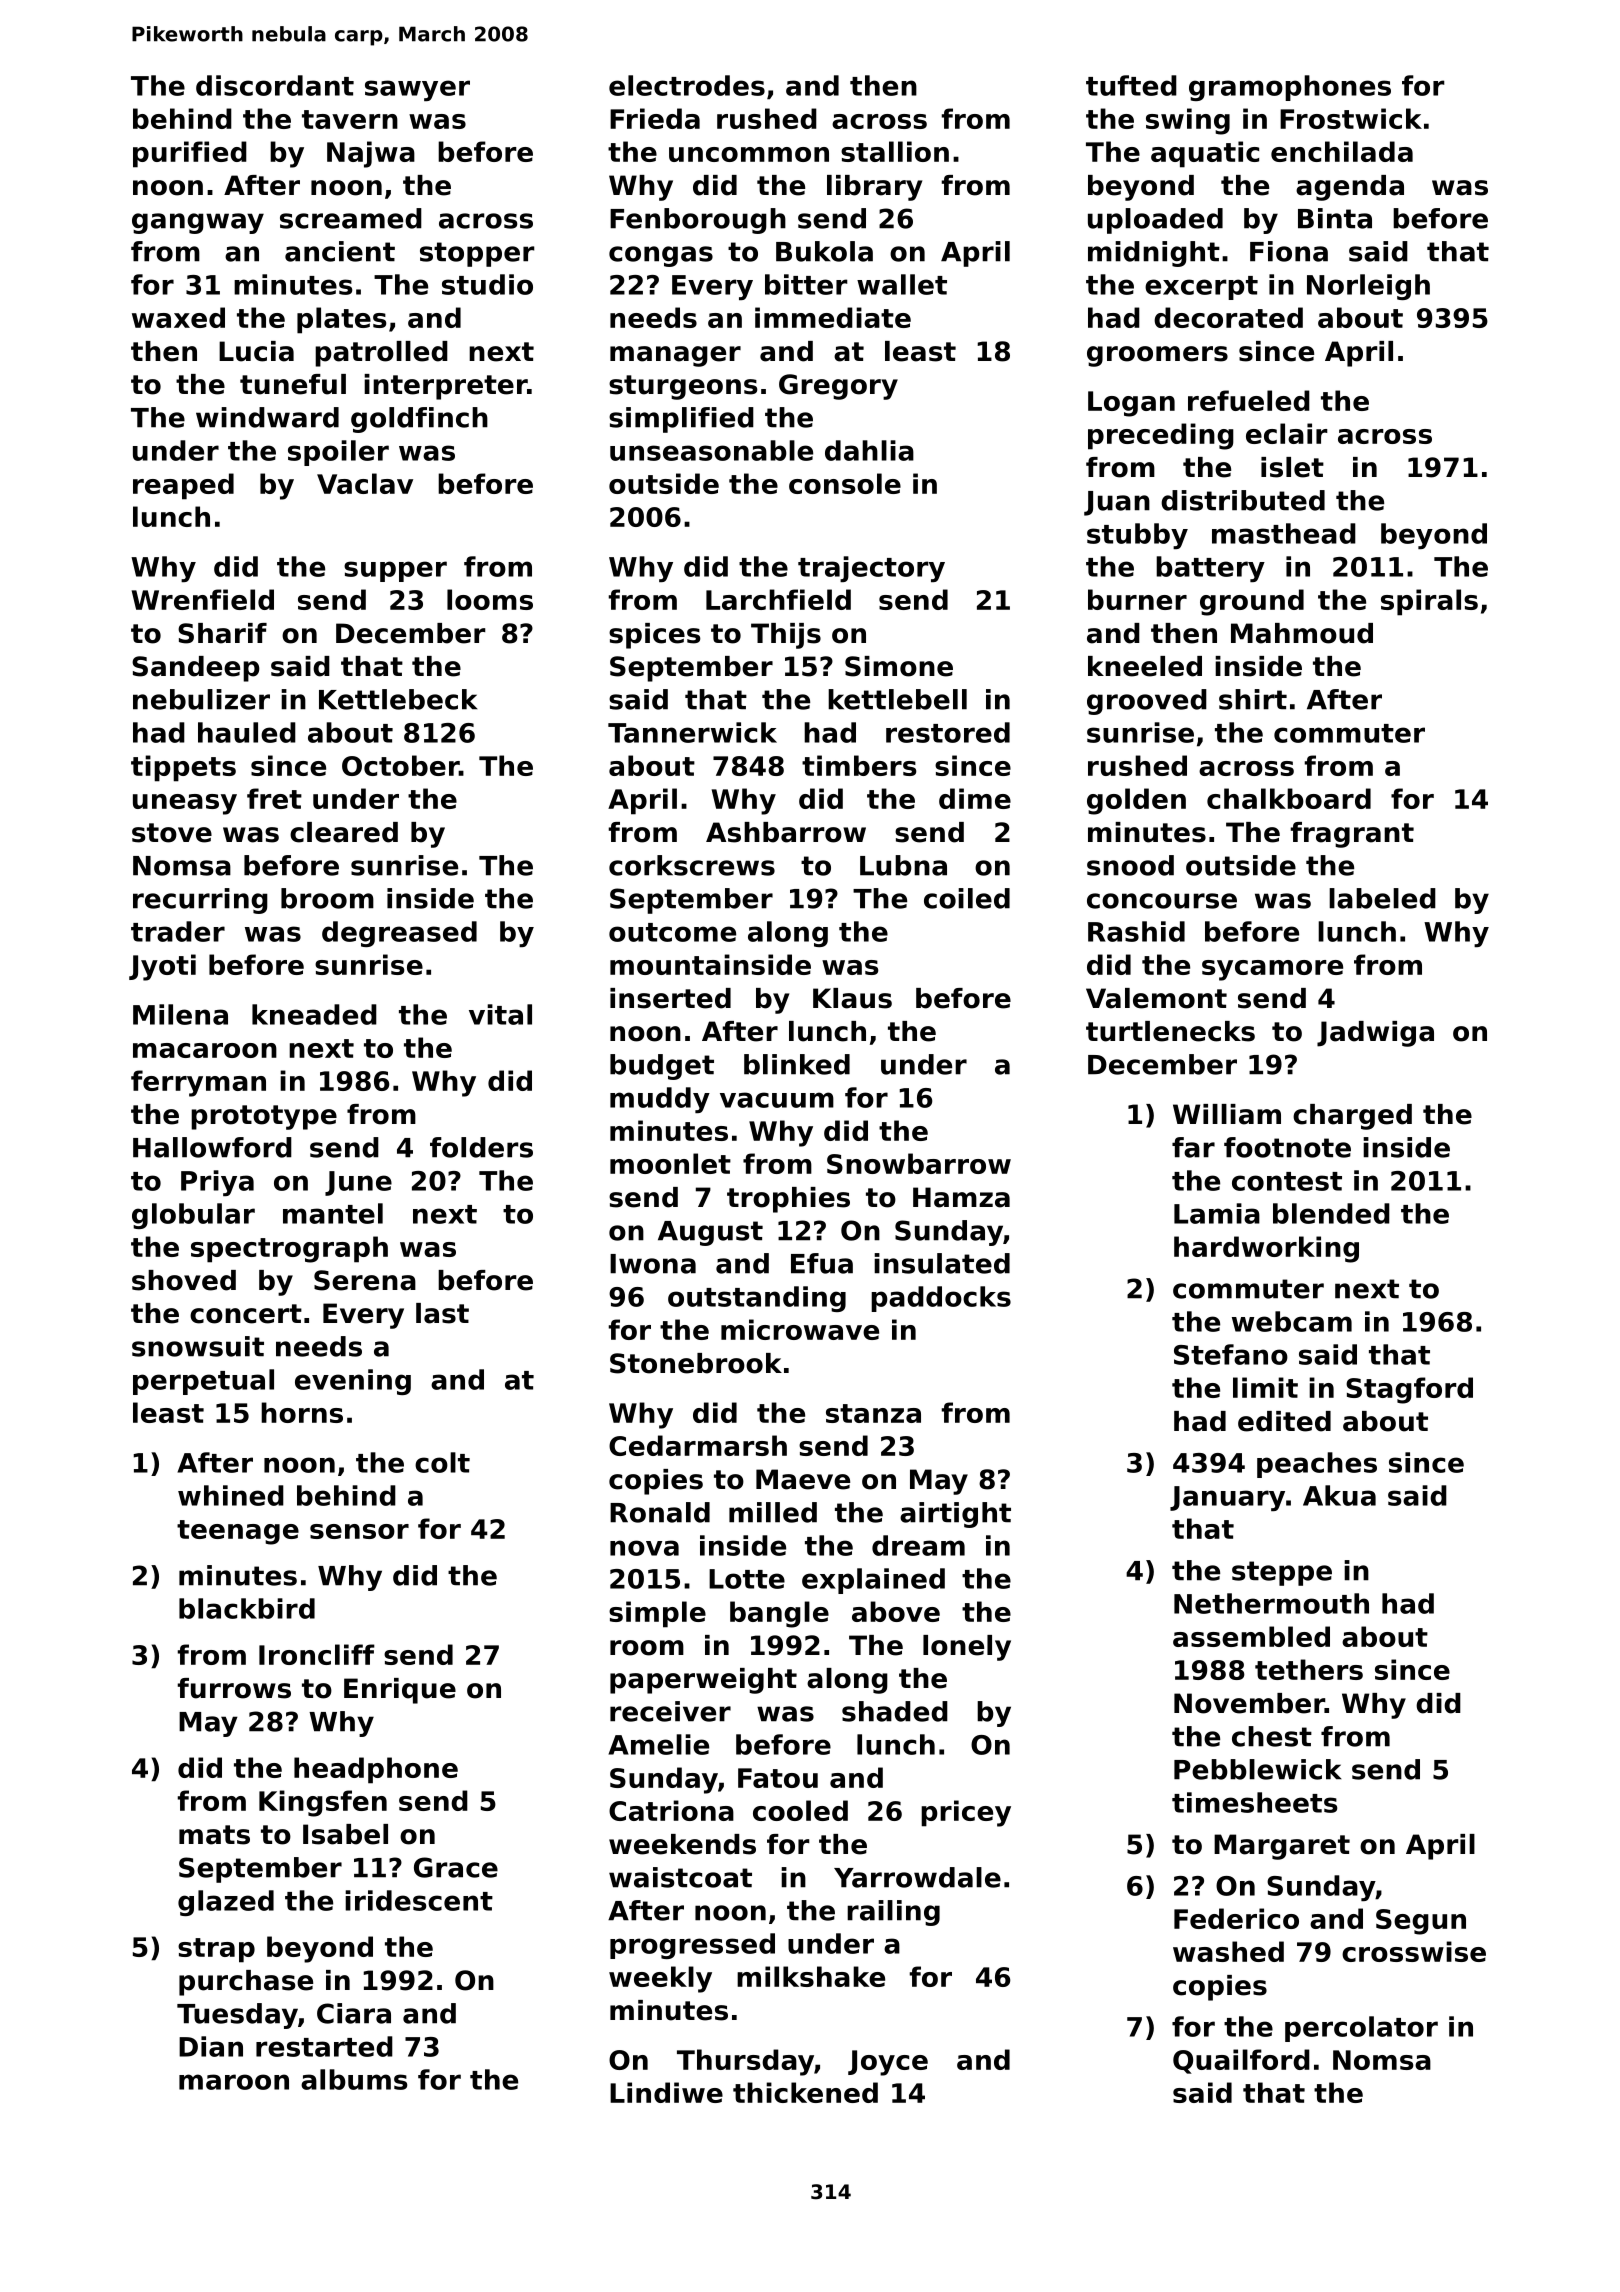 The width and height of the page is (1620, 2292). What do you see at coordinates (948, 732) in the page?
I see `restored` at bounding box center [948, 732].
